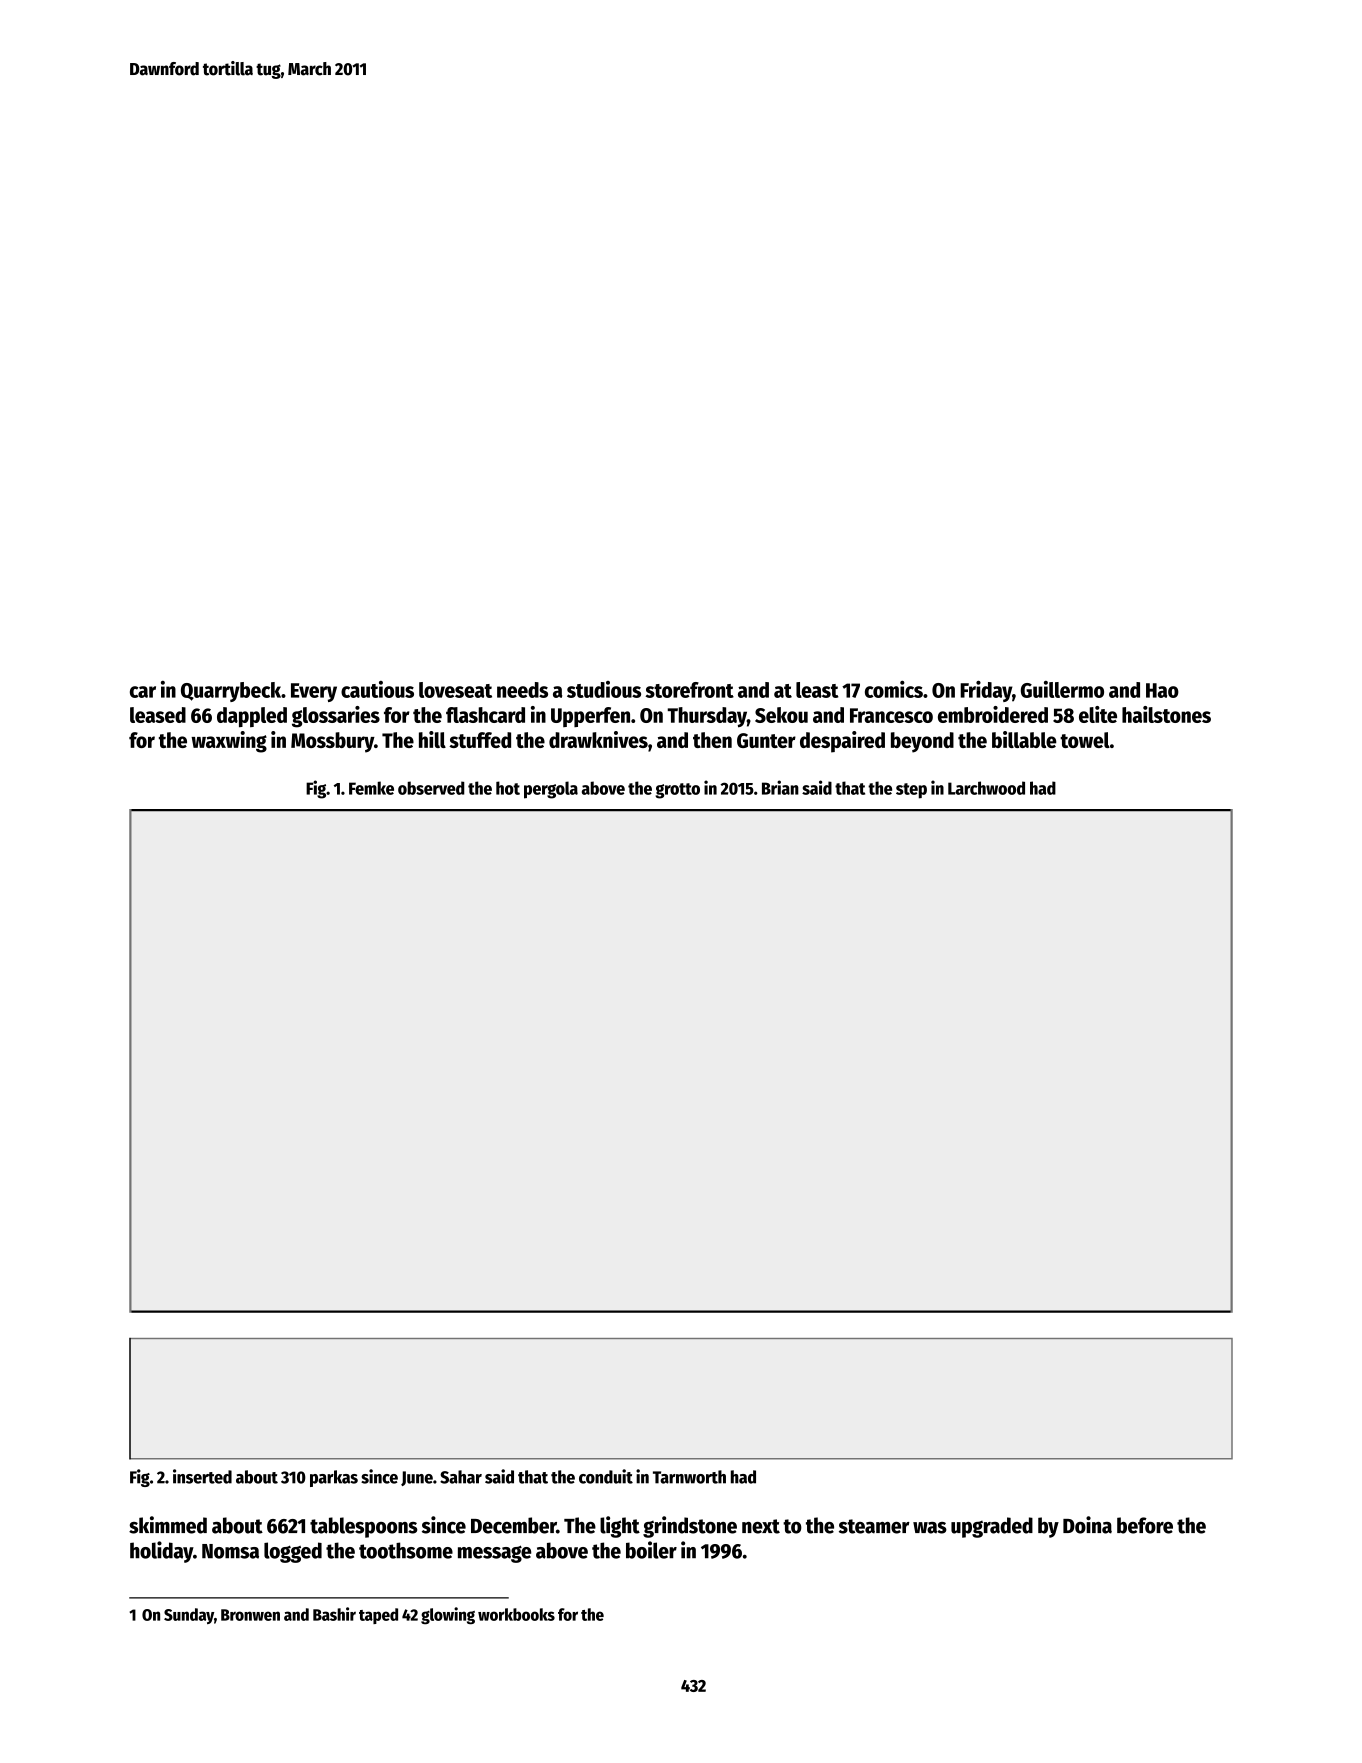  Describe the element at coordinates (678, 791) in the screenshot. I see `grotto` at that location.
